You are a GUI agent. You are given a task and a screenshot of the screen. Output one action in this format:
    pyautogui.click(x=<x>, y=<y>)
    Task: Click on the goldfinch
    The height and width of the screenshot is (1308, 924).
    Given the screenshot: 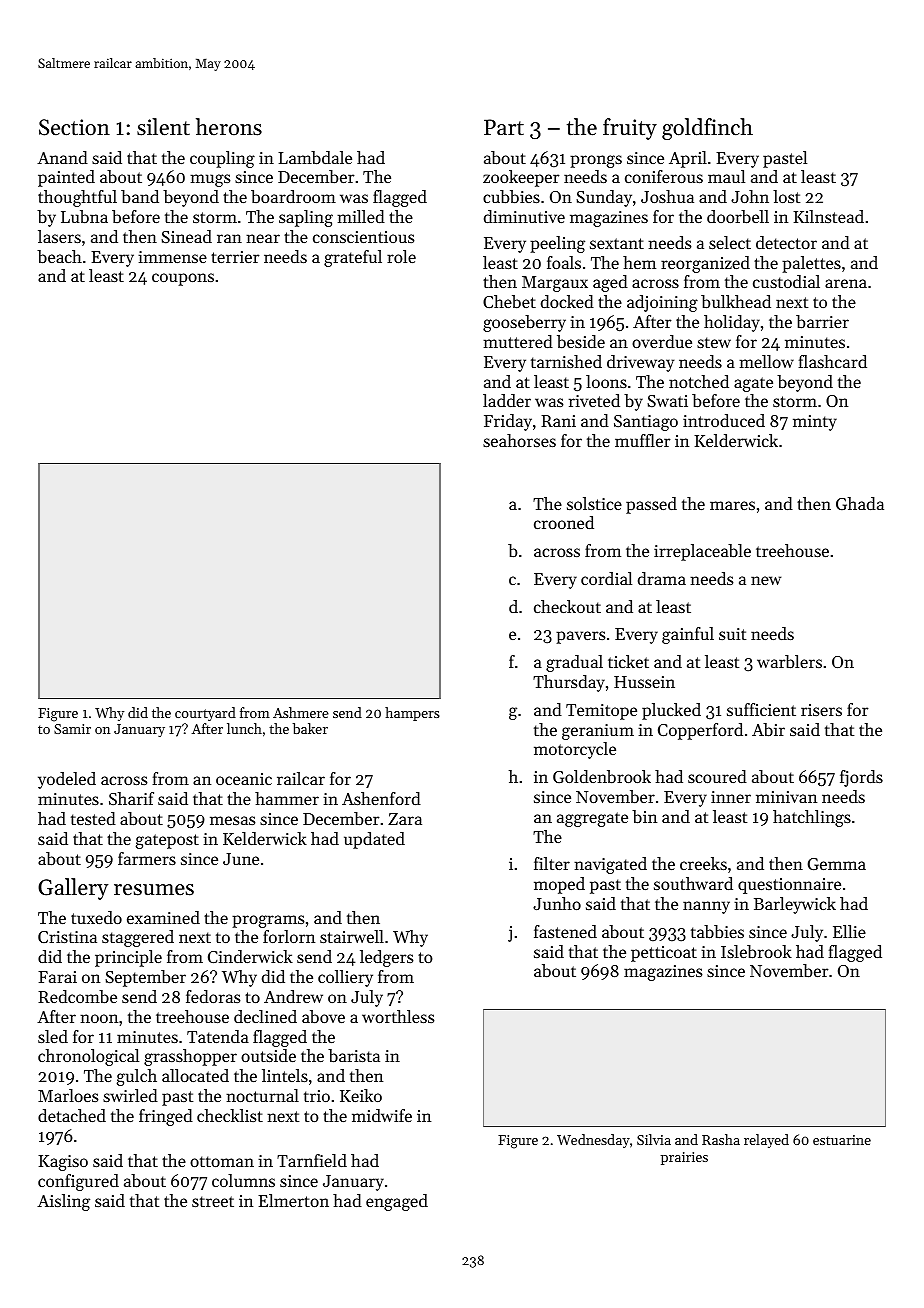 What is the action you would take?
    pyautogui.click(x=707, y=129)
